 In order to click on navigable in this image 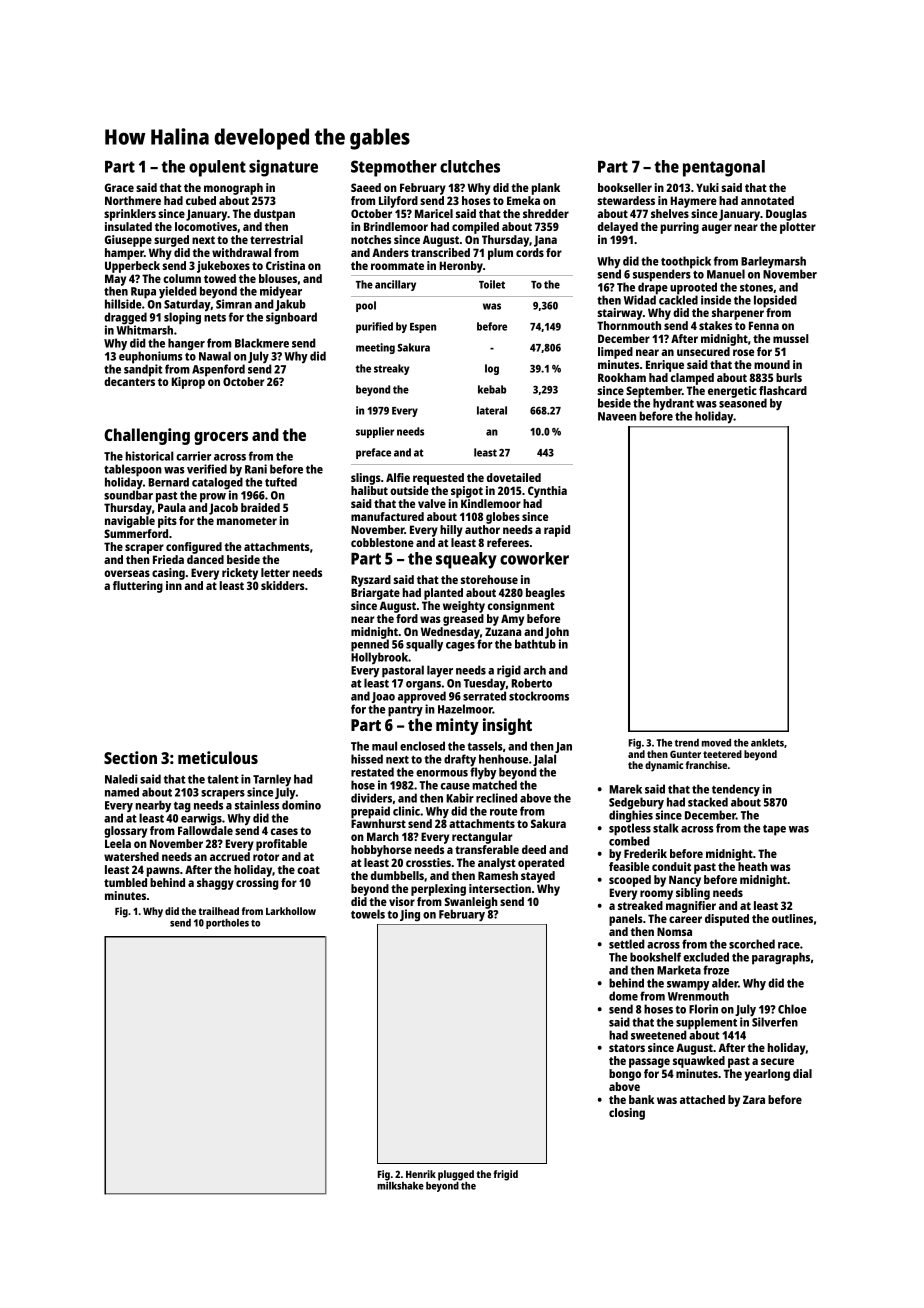, I will do `click(130, 522)`.
